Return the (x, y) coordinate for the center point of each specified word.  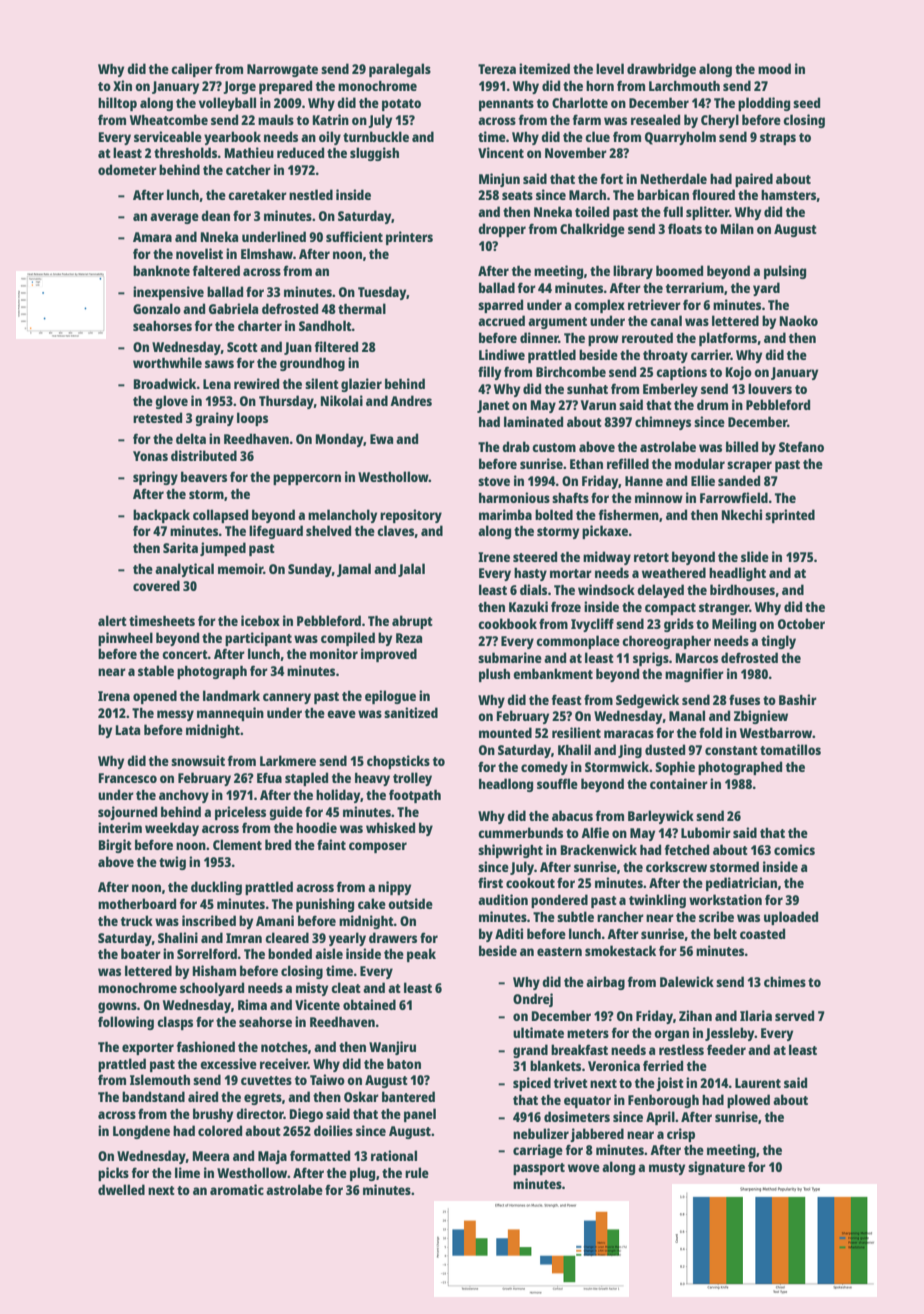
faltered (216, 270)
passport (539, 1169)
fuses (744, 699)
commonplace (578, 642)
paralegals (400, 70)
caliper (192, 70)
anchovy (184, 796)
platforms (728, 339)
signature (716, 1168)
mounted (505, 732)
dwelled (121, 1189)
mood (774, 68)
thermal (362, 308)
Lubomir (706, 832)
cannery (287, 698)
